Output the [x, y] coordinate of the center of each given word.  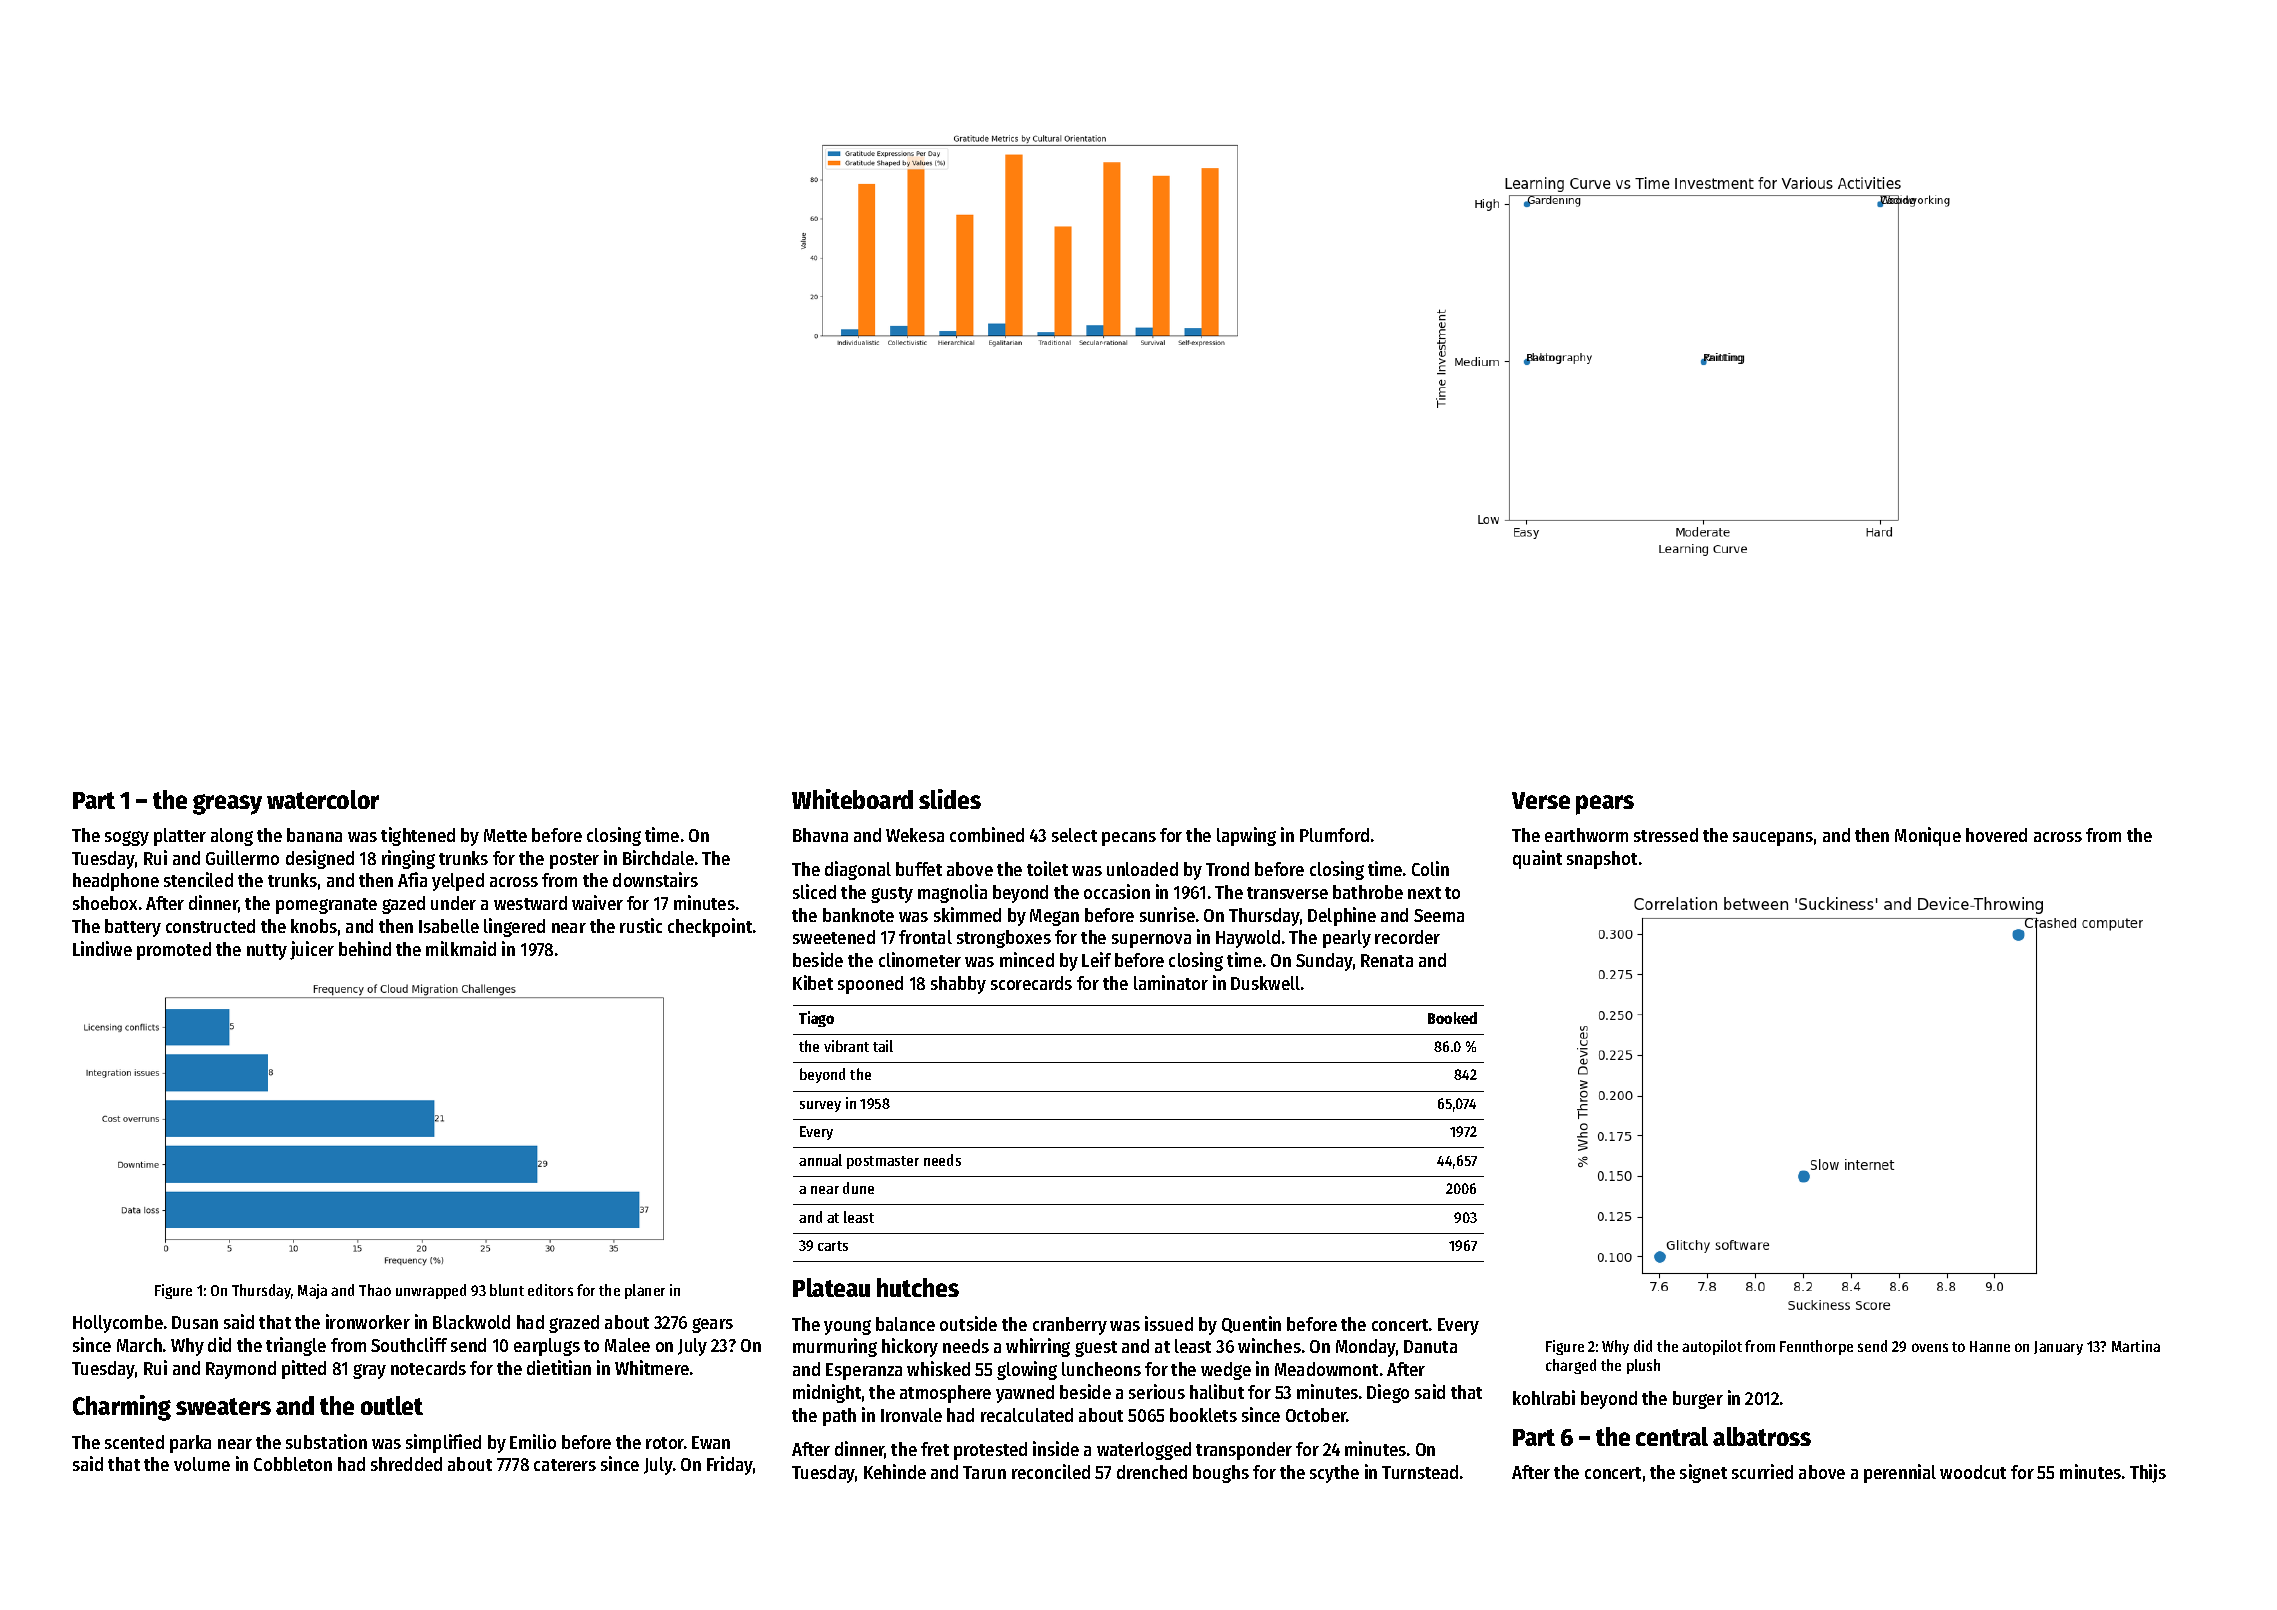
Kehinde [895, 1471]
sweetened [834, 937]
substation [326, 1441]
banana [314, 835]
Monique [1928, 836]
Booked [1452, 1018]
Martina [2136, 1346]
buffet [919, 869]
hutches [918, 1287]
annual [820, 1160]
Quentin [1251, 1324]
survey [820, 1106]
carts [833, 1246]
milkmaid [461, 948]
